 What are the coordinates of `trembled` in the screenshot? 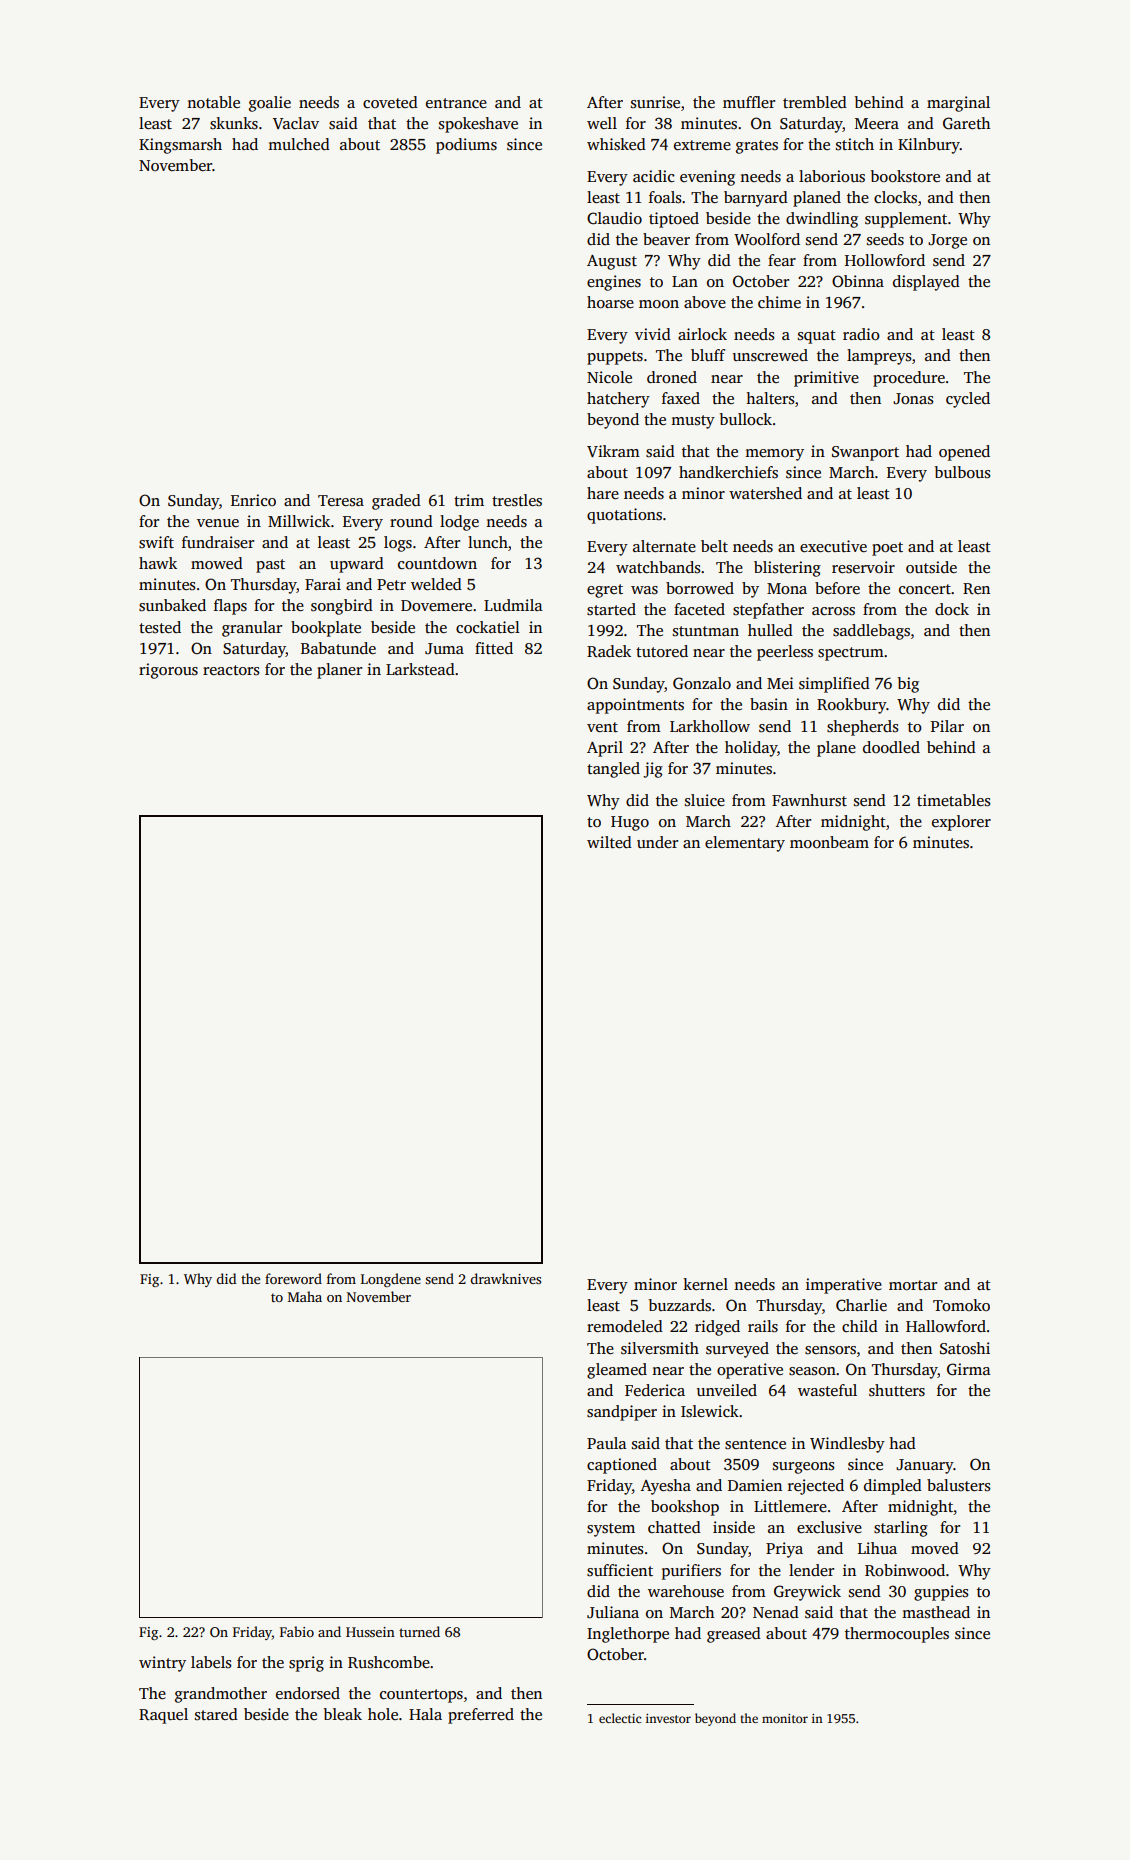 It's located at (815, 102).
